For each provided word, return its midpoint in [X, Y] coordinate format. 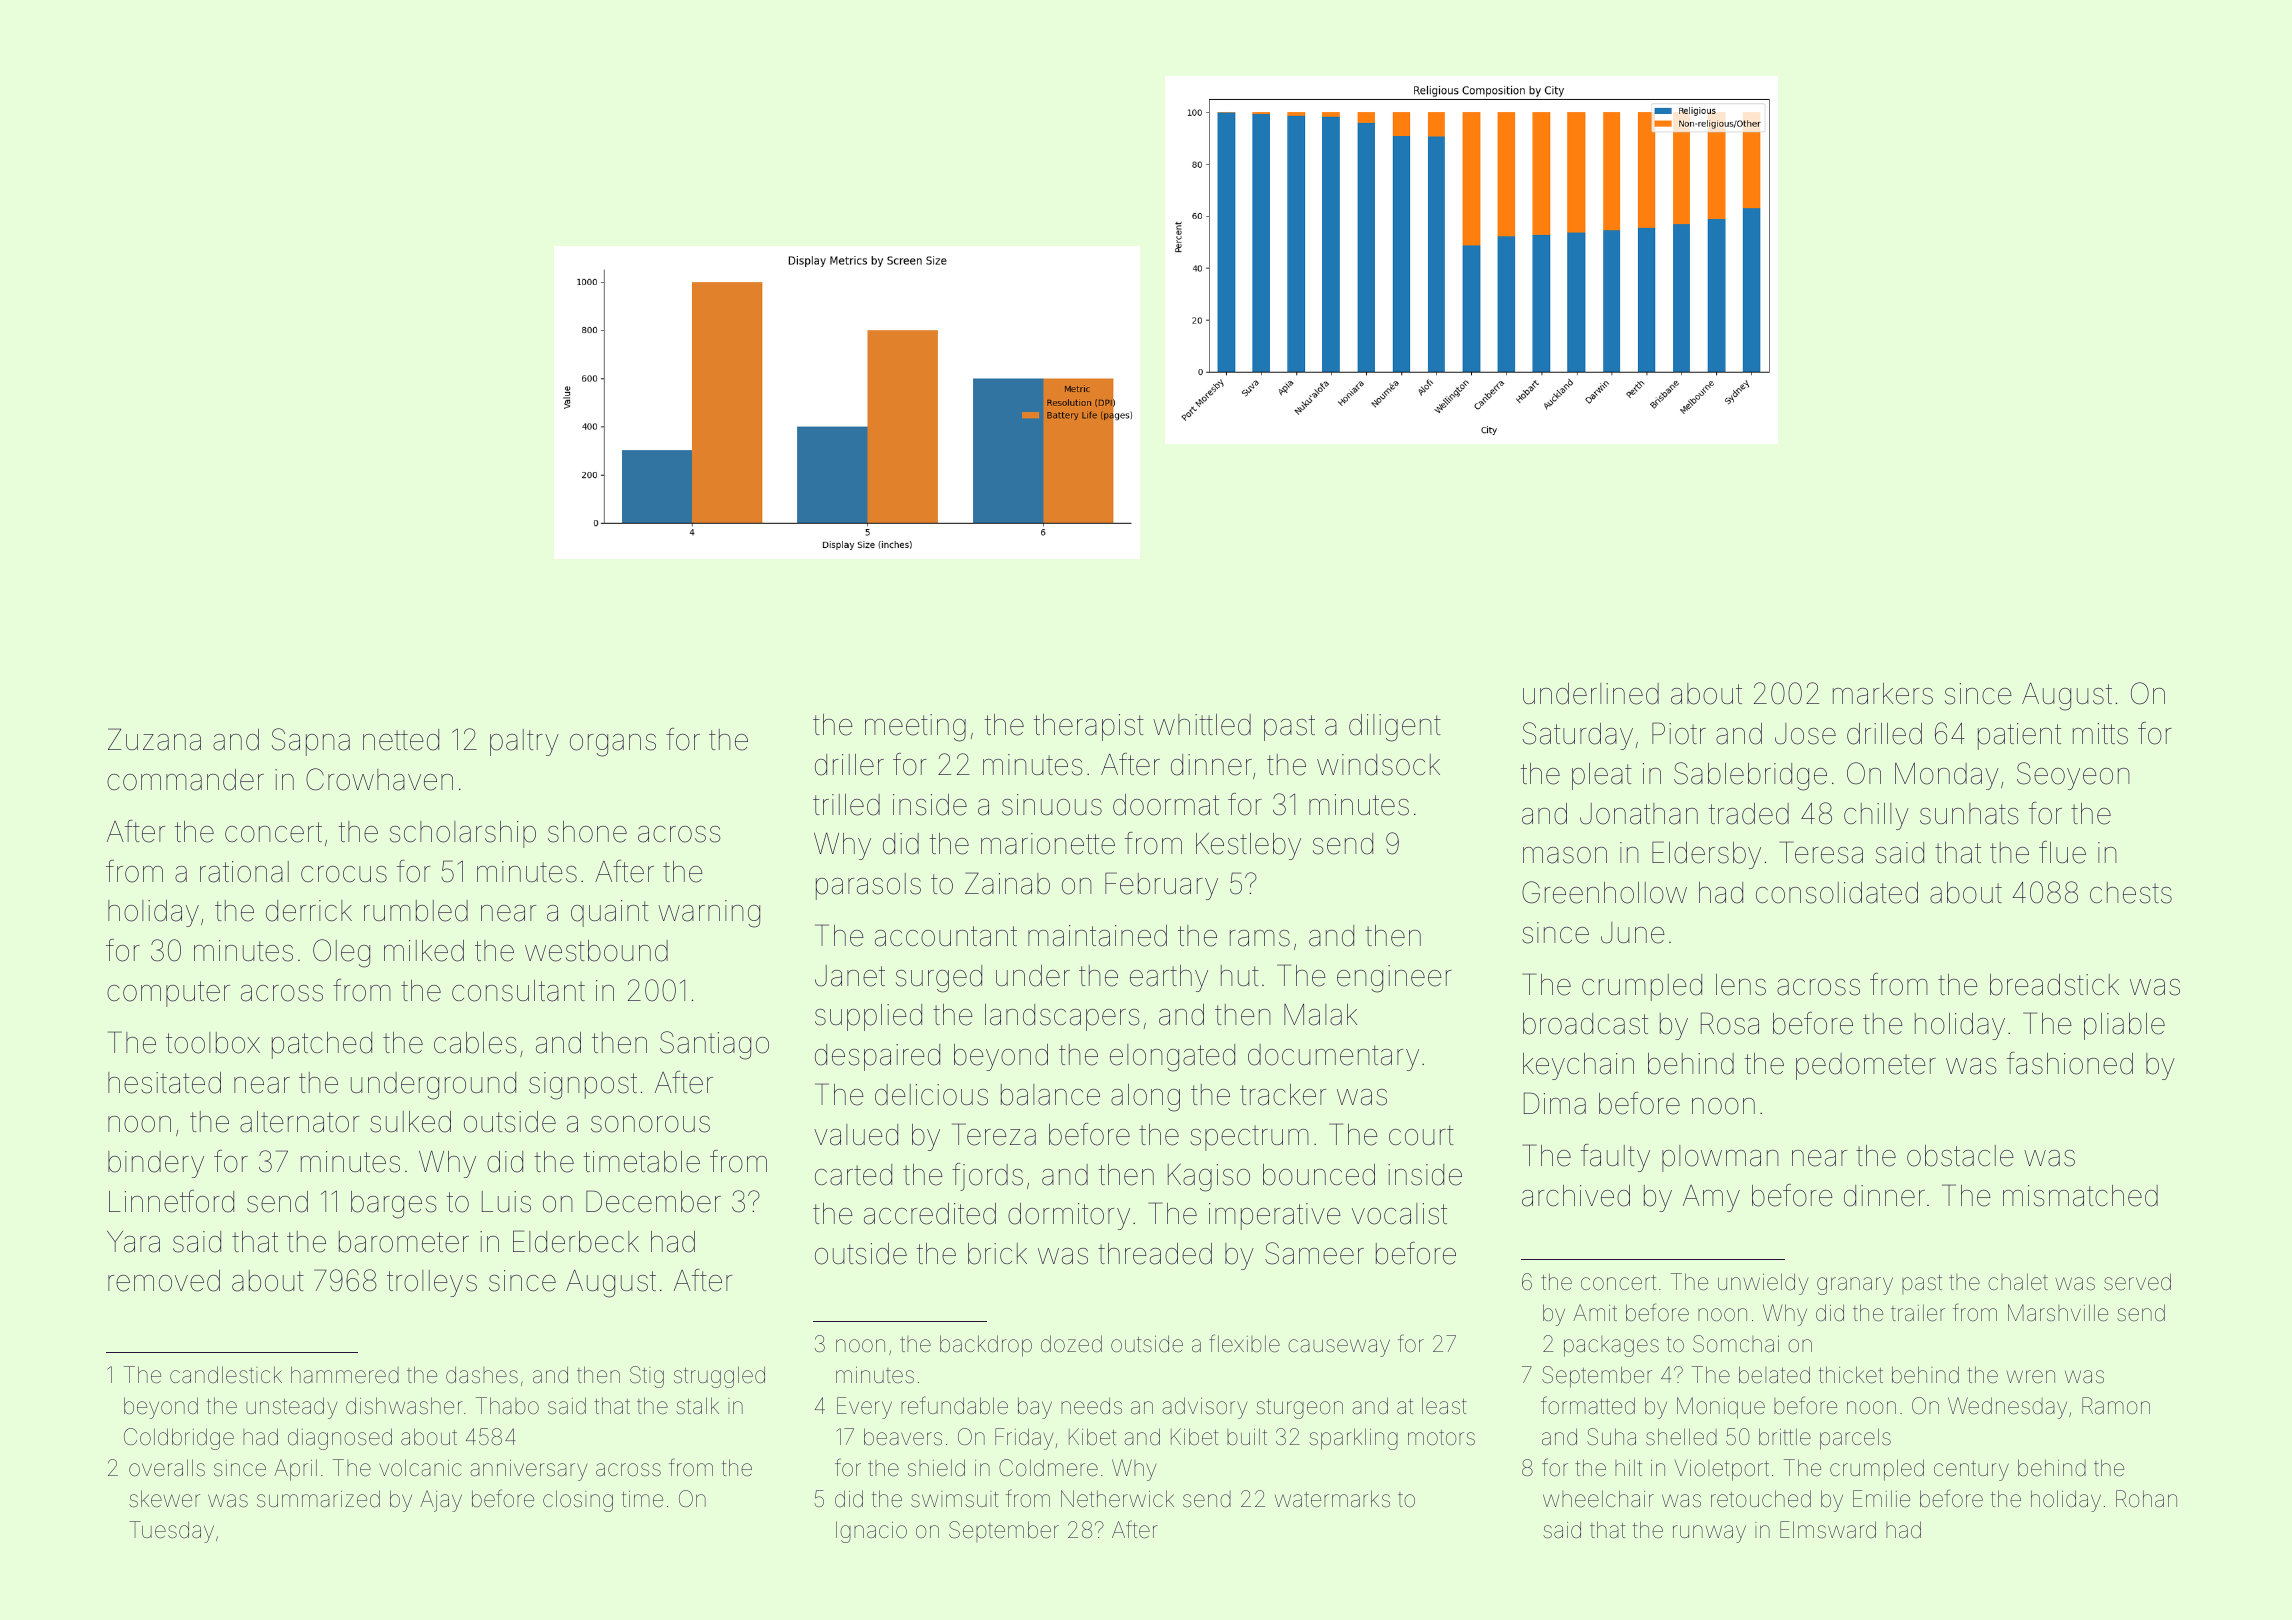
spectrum [1249, 1138]
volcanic [420, 1468]
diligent [1395, 728]
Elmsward [1828, 1530]
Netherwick [1117, 1498]
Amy [1711, 1198]
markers [1883, 694]
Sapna [311, 742]
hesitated [164, 1083]
